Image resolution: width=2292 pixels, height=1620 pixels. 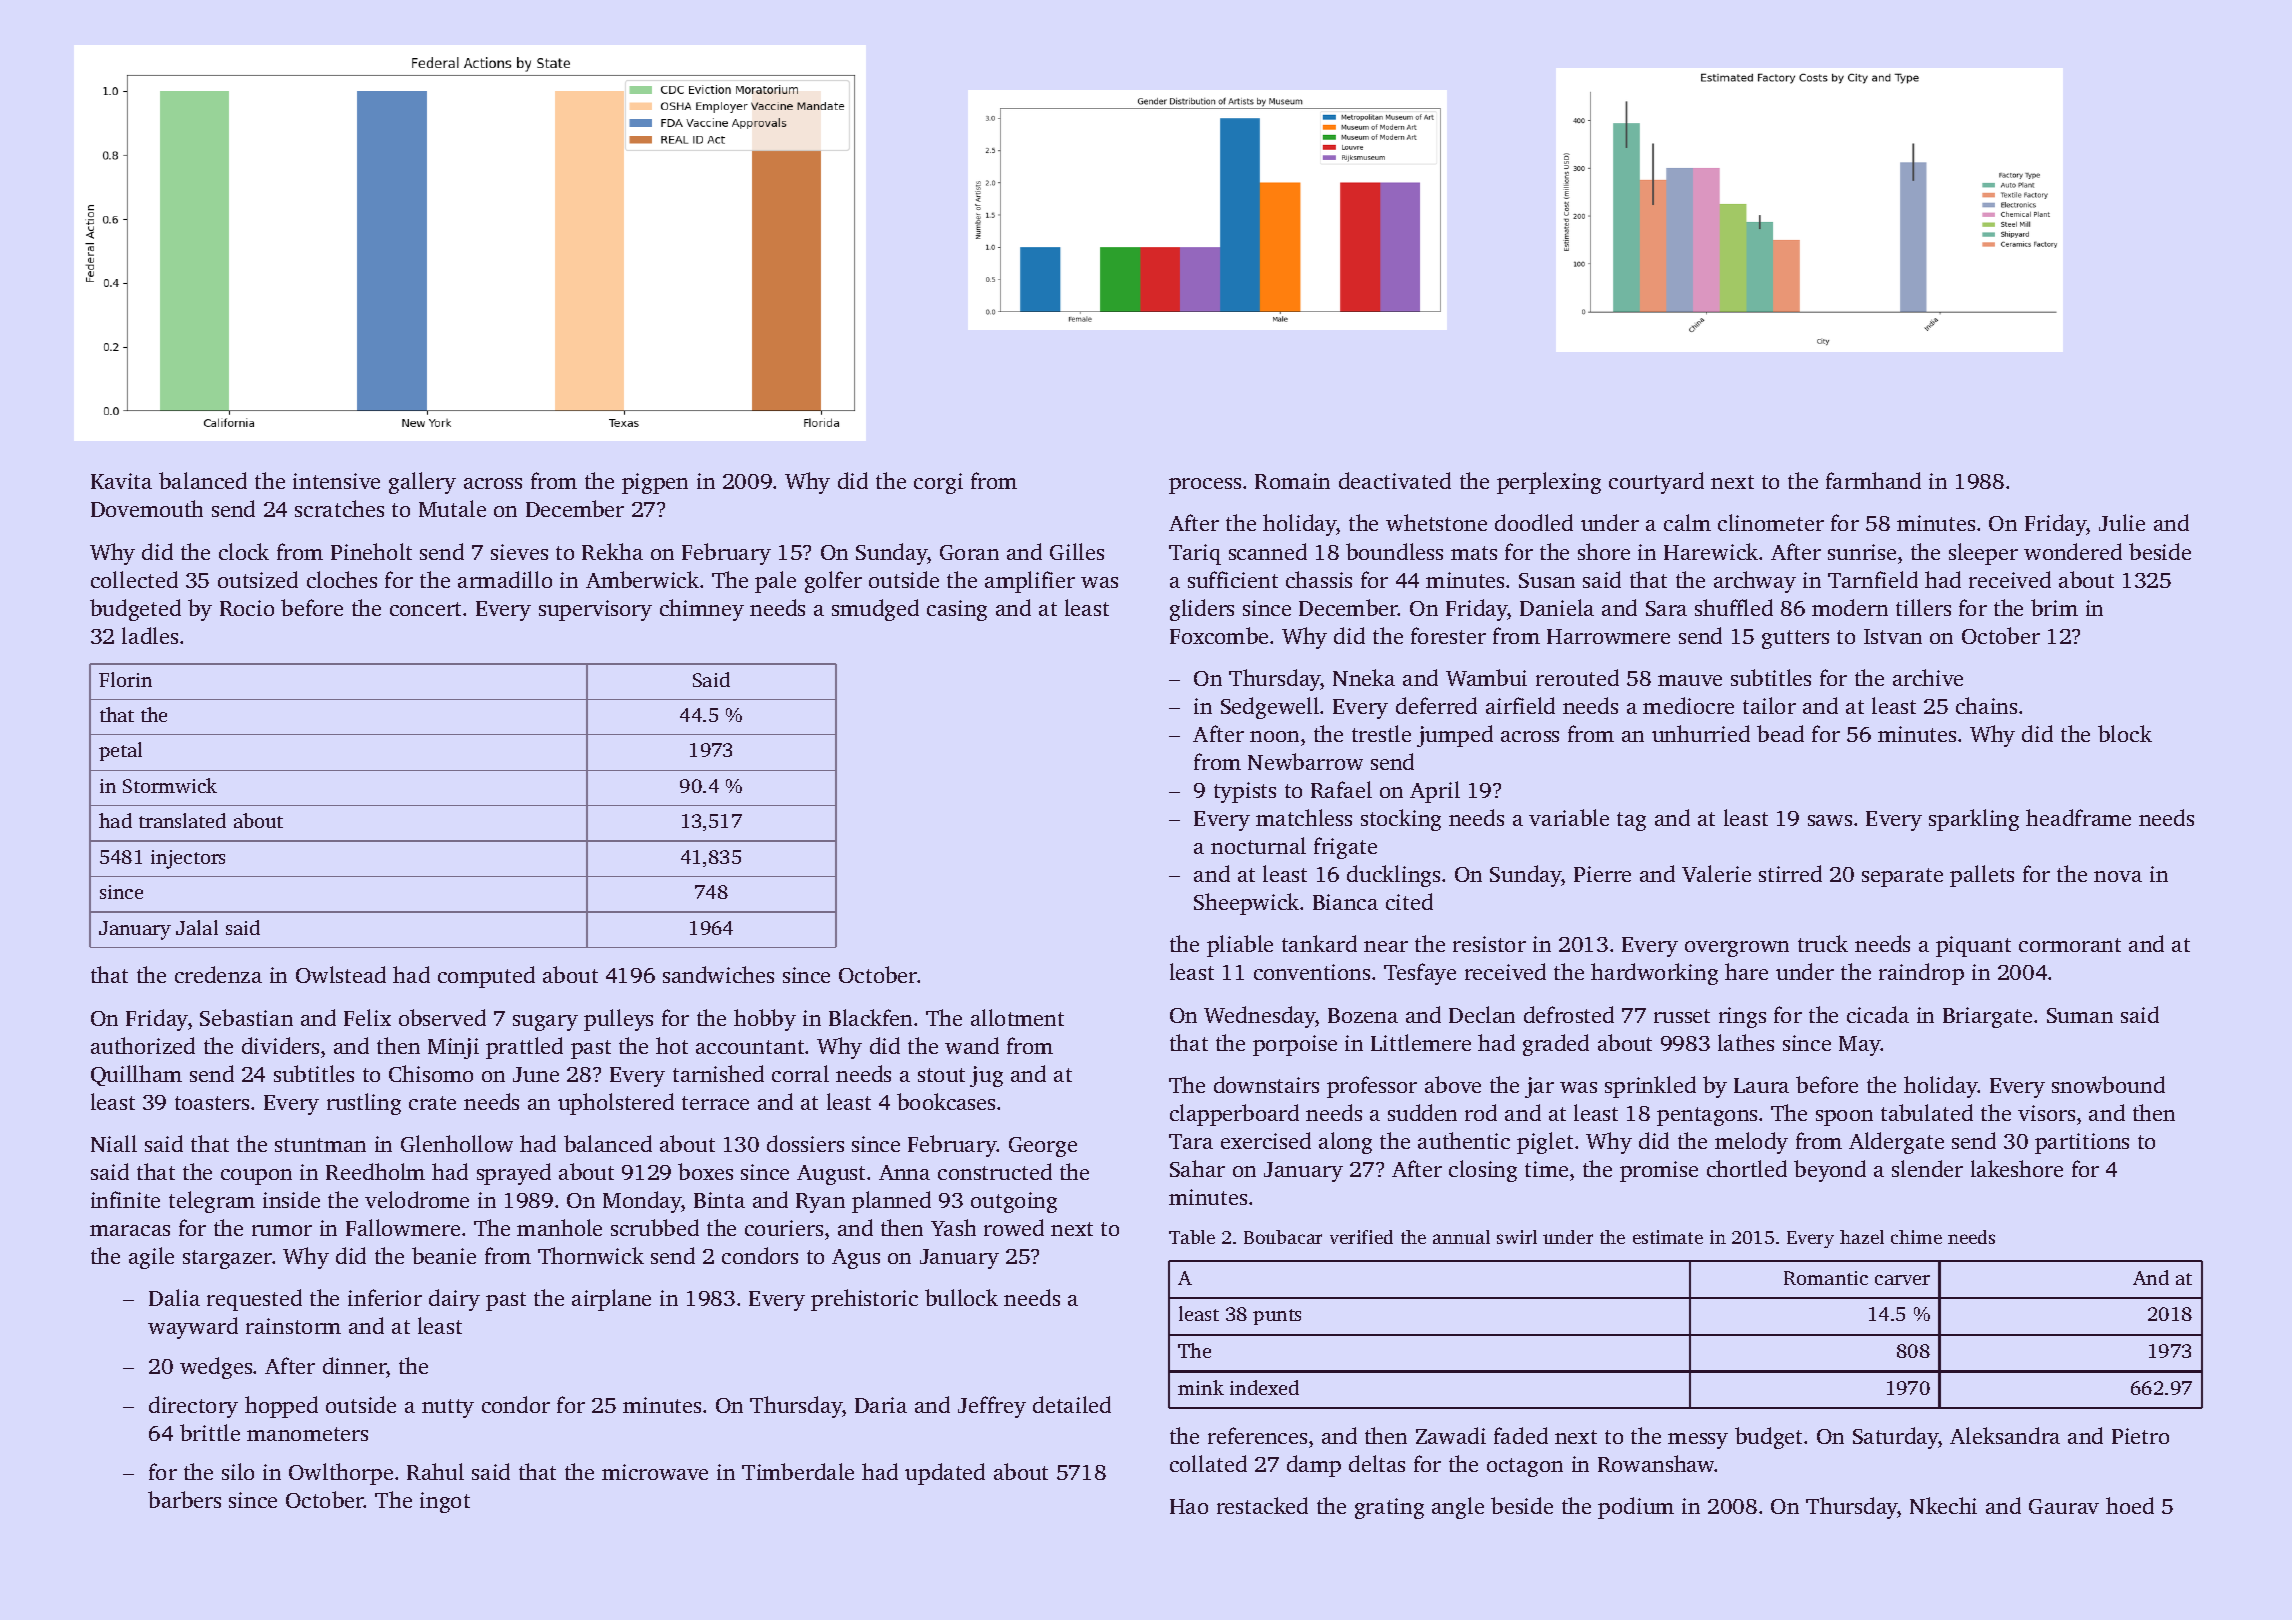 I want to click on bookcases, so click(x=946, y=1101).
